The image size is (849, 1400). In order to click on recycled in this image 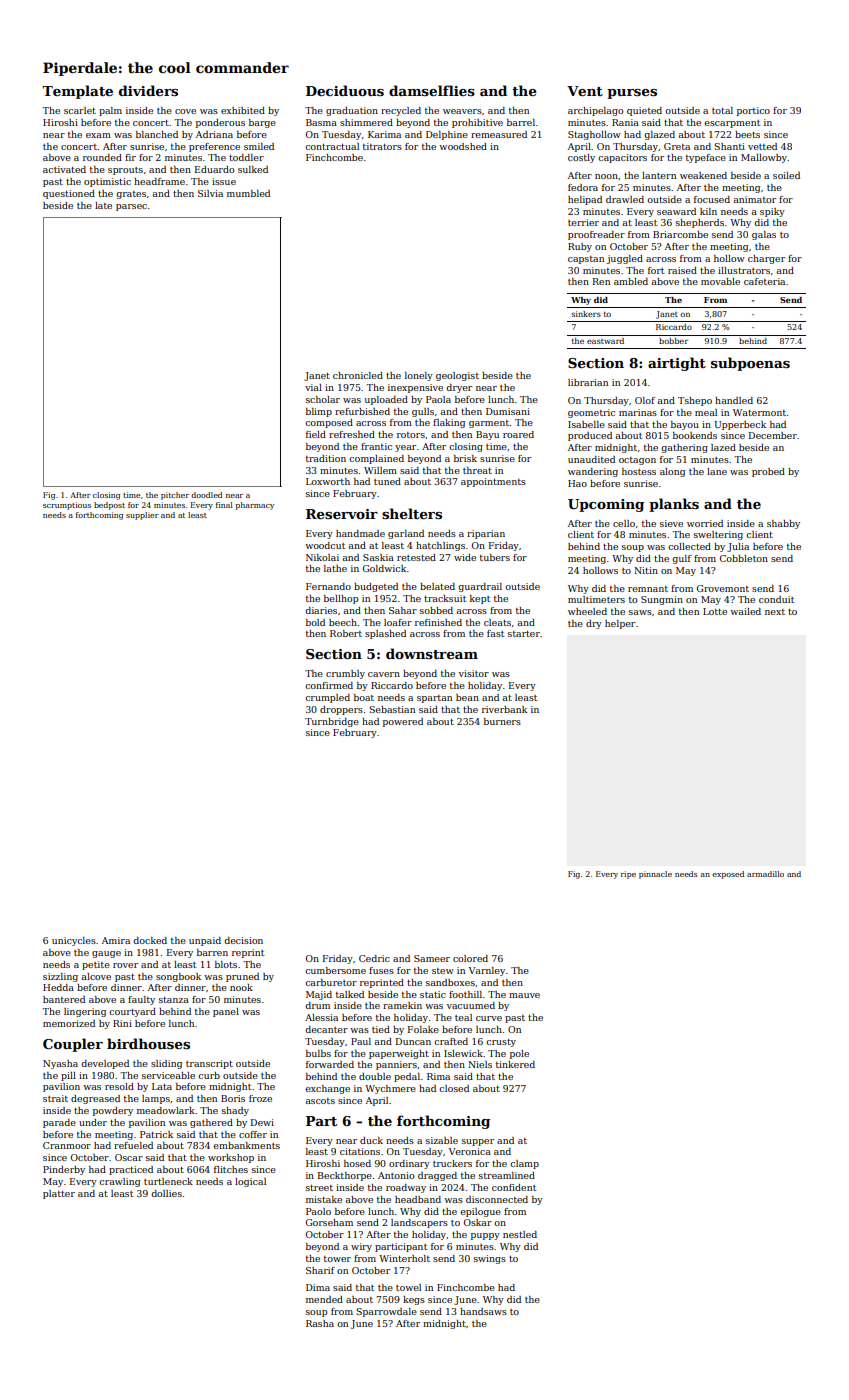, I will do `click(401, 111)`.
